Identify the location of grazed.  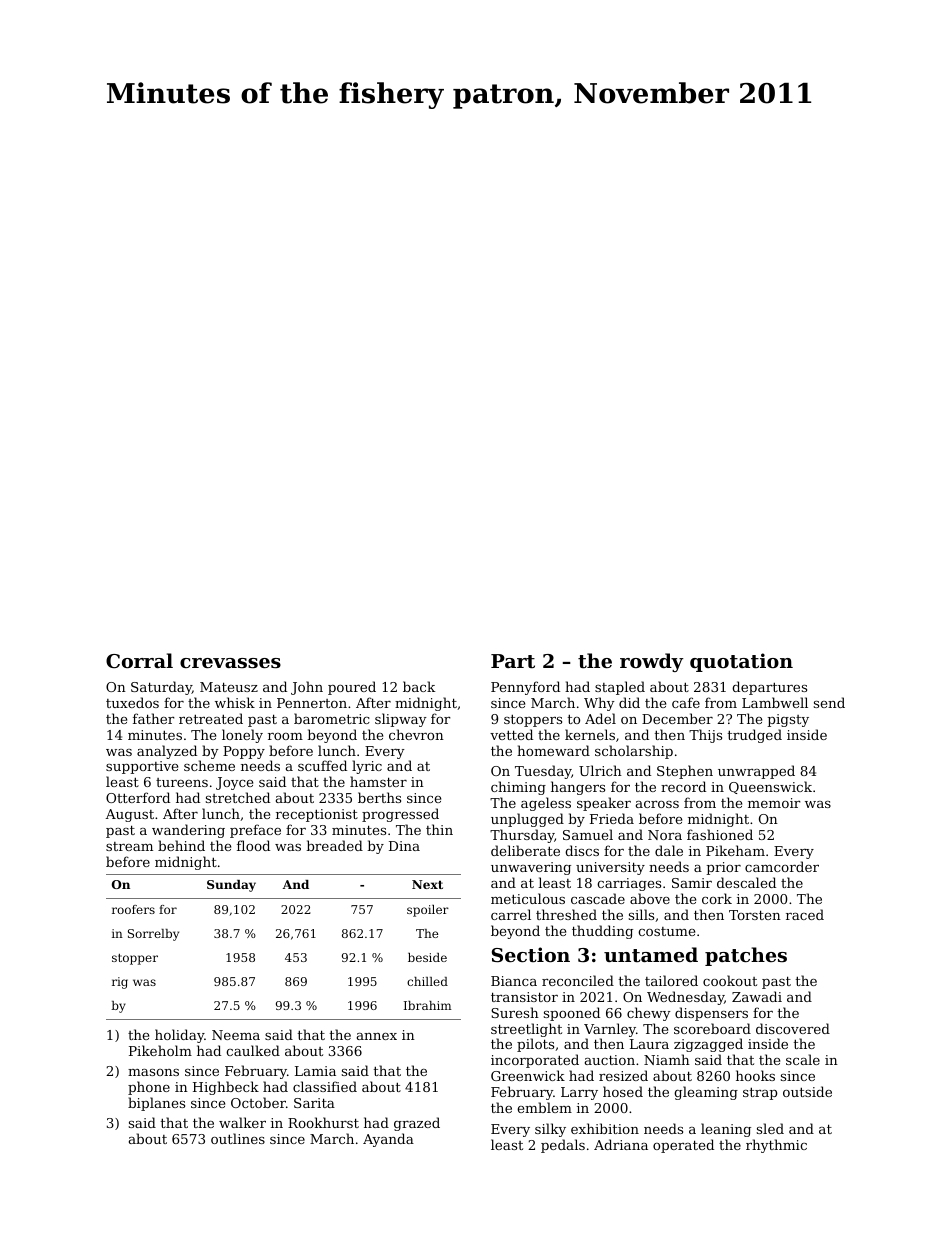
(417, 1124).
